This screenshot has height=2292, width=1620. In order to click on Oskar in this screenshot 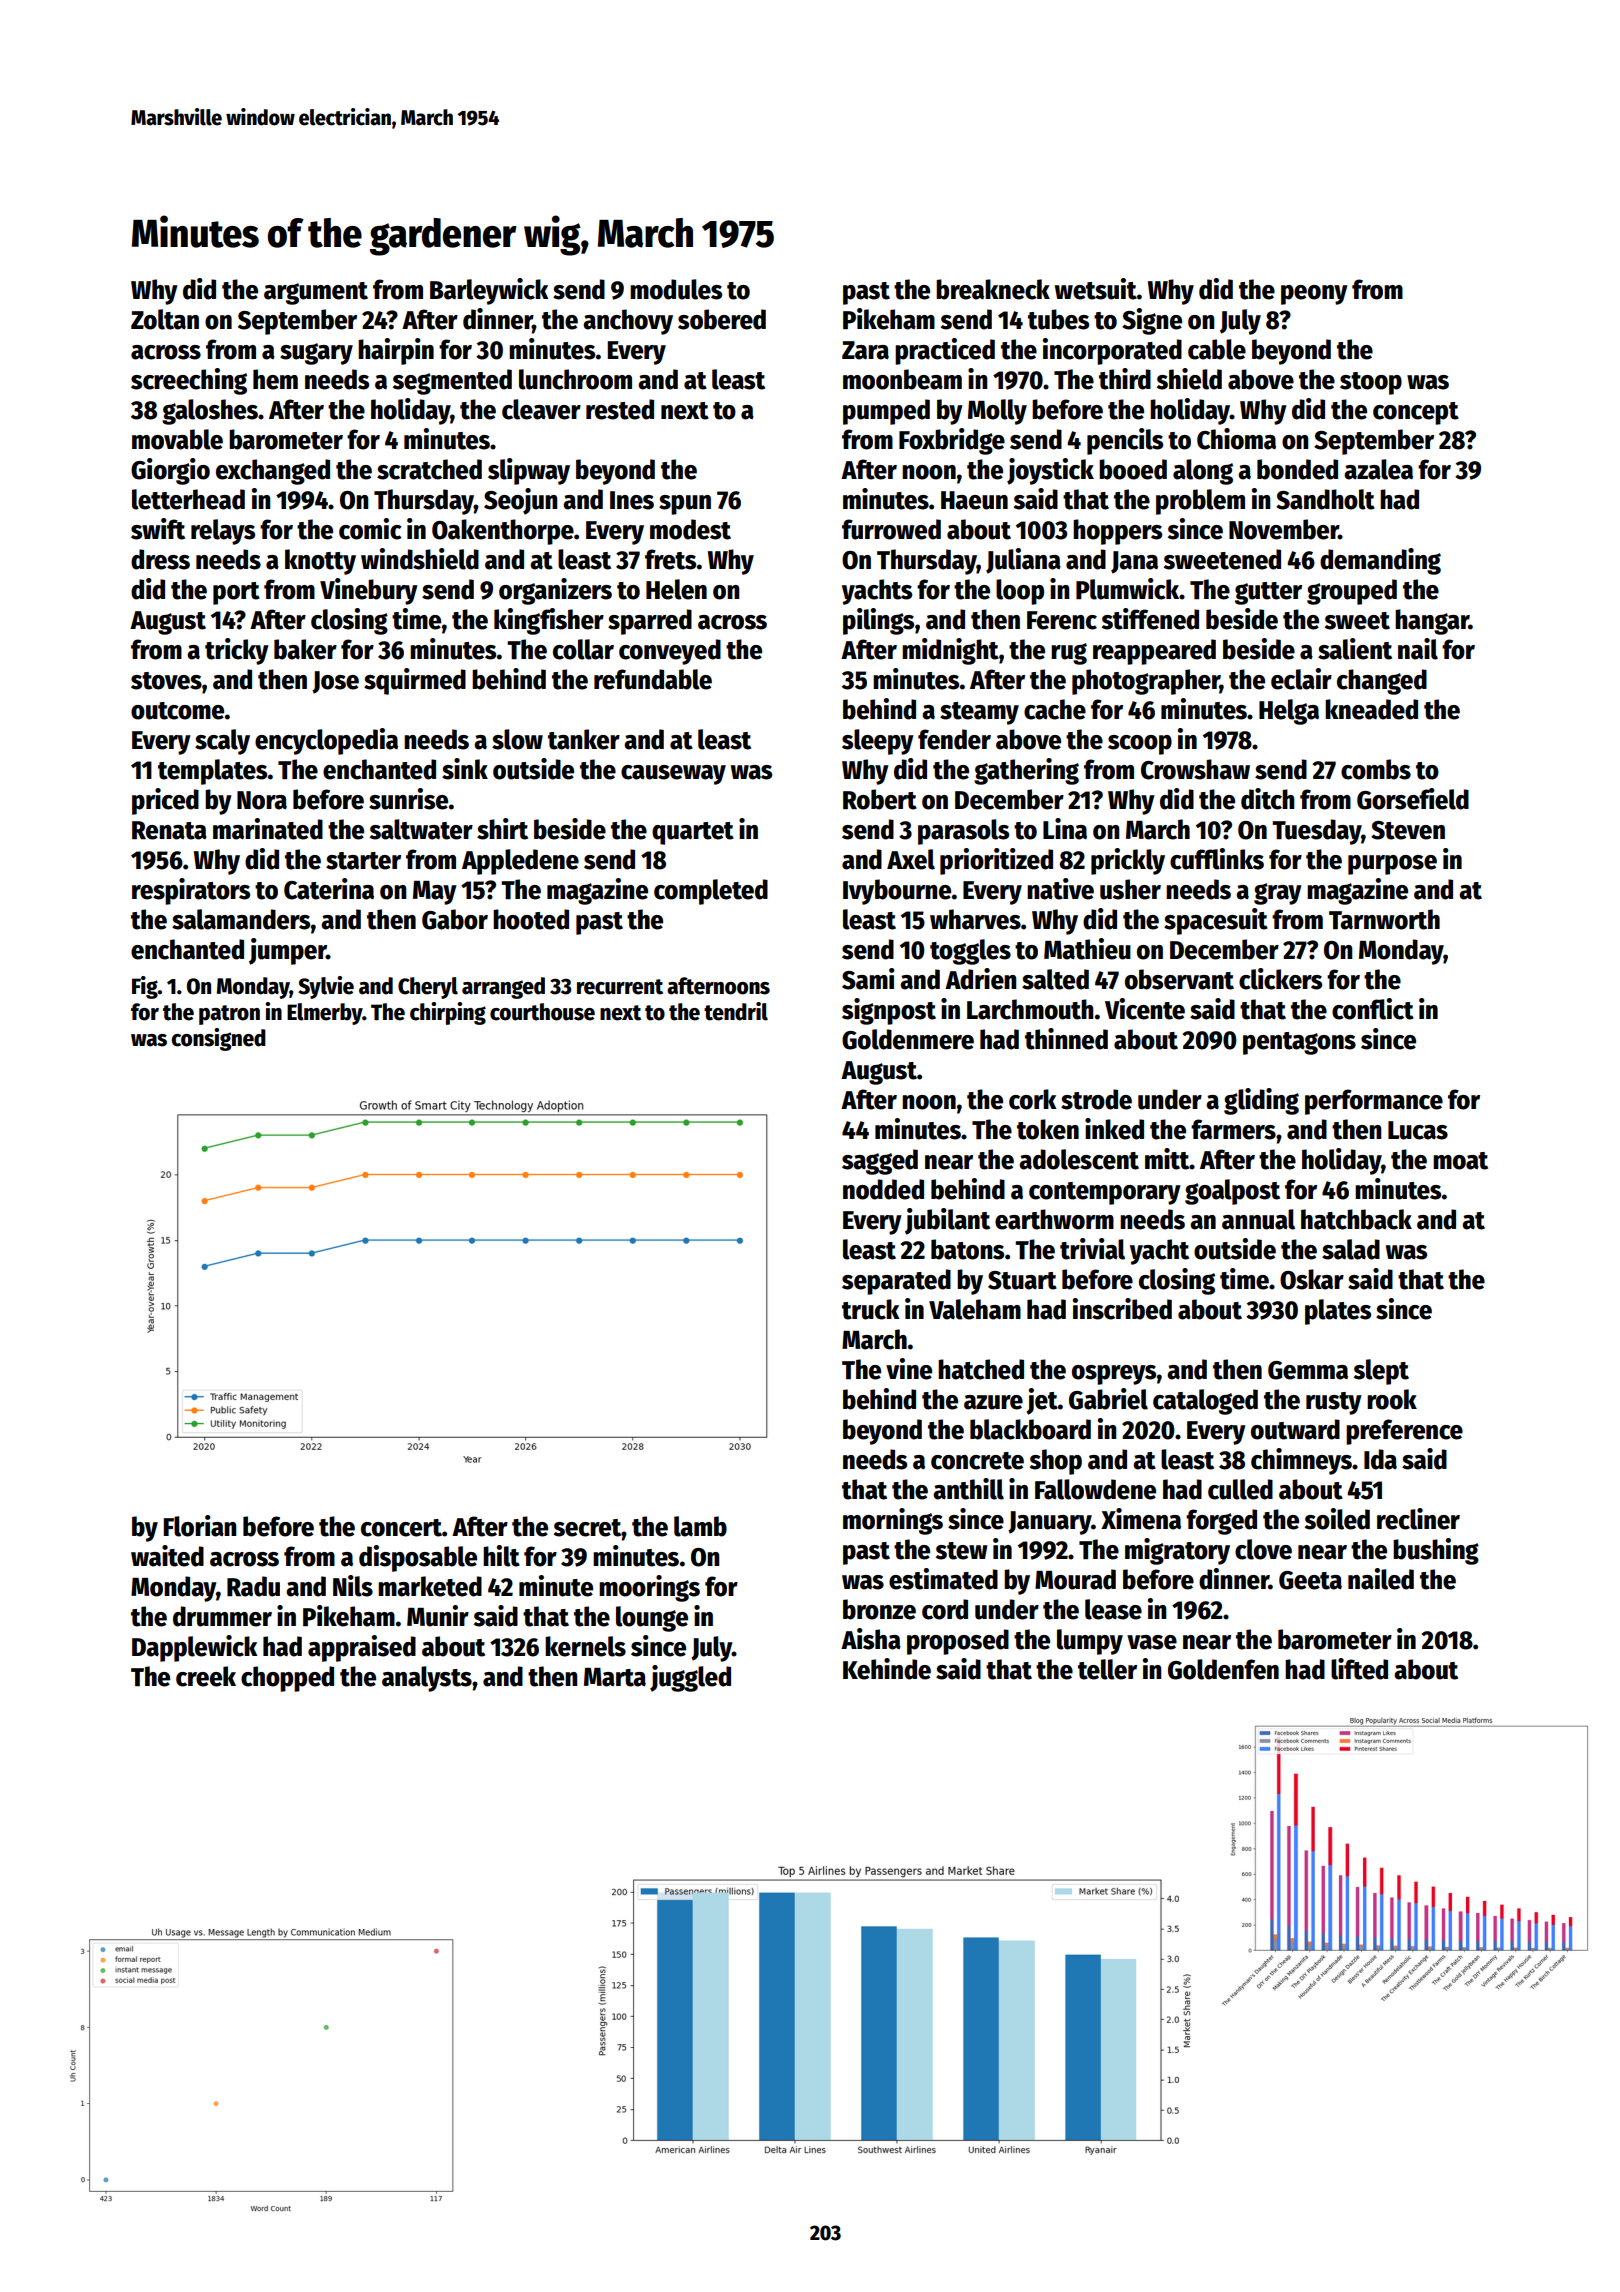, I will do `click(1312, 1279)`.
